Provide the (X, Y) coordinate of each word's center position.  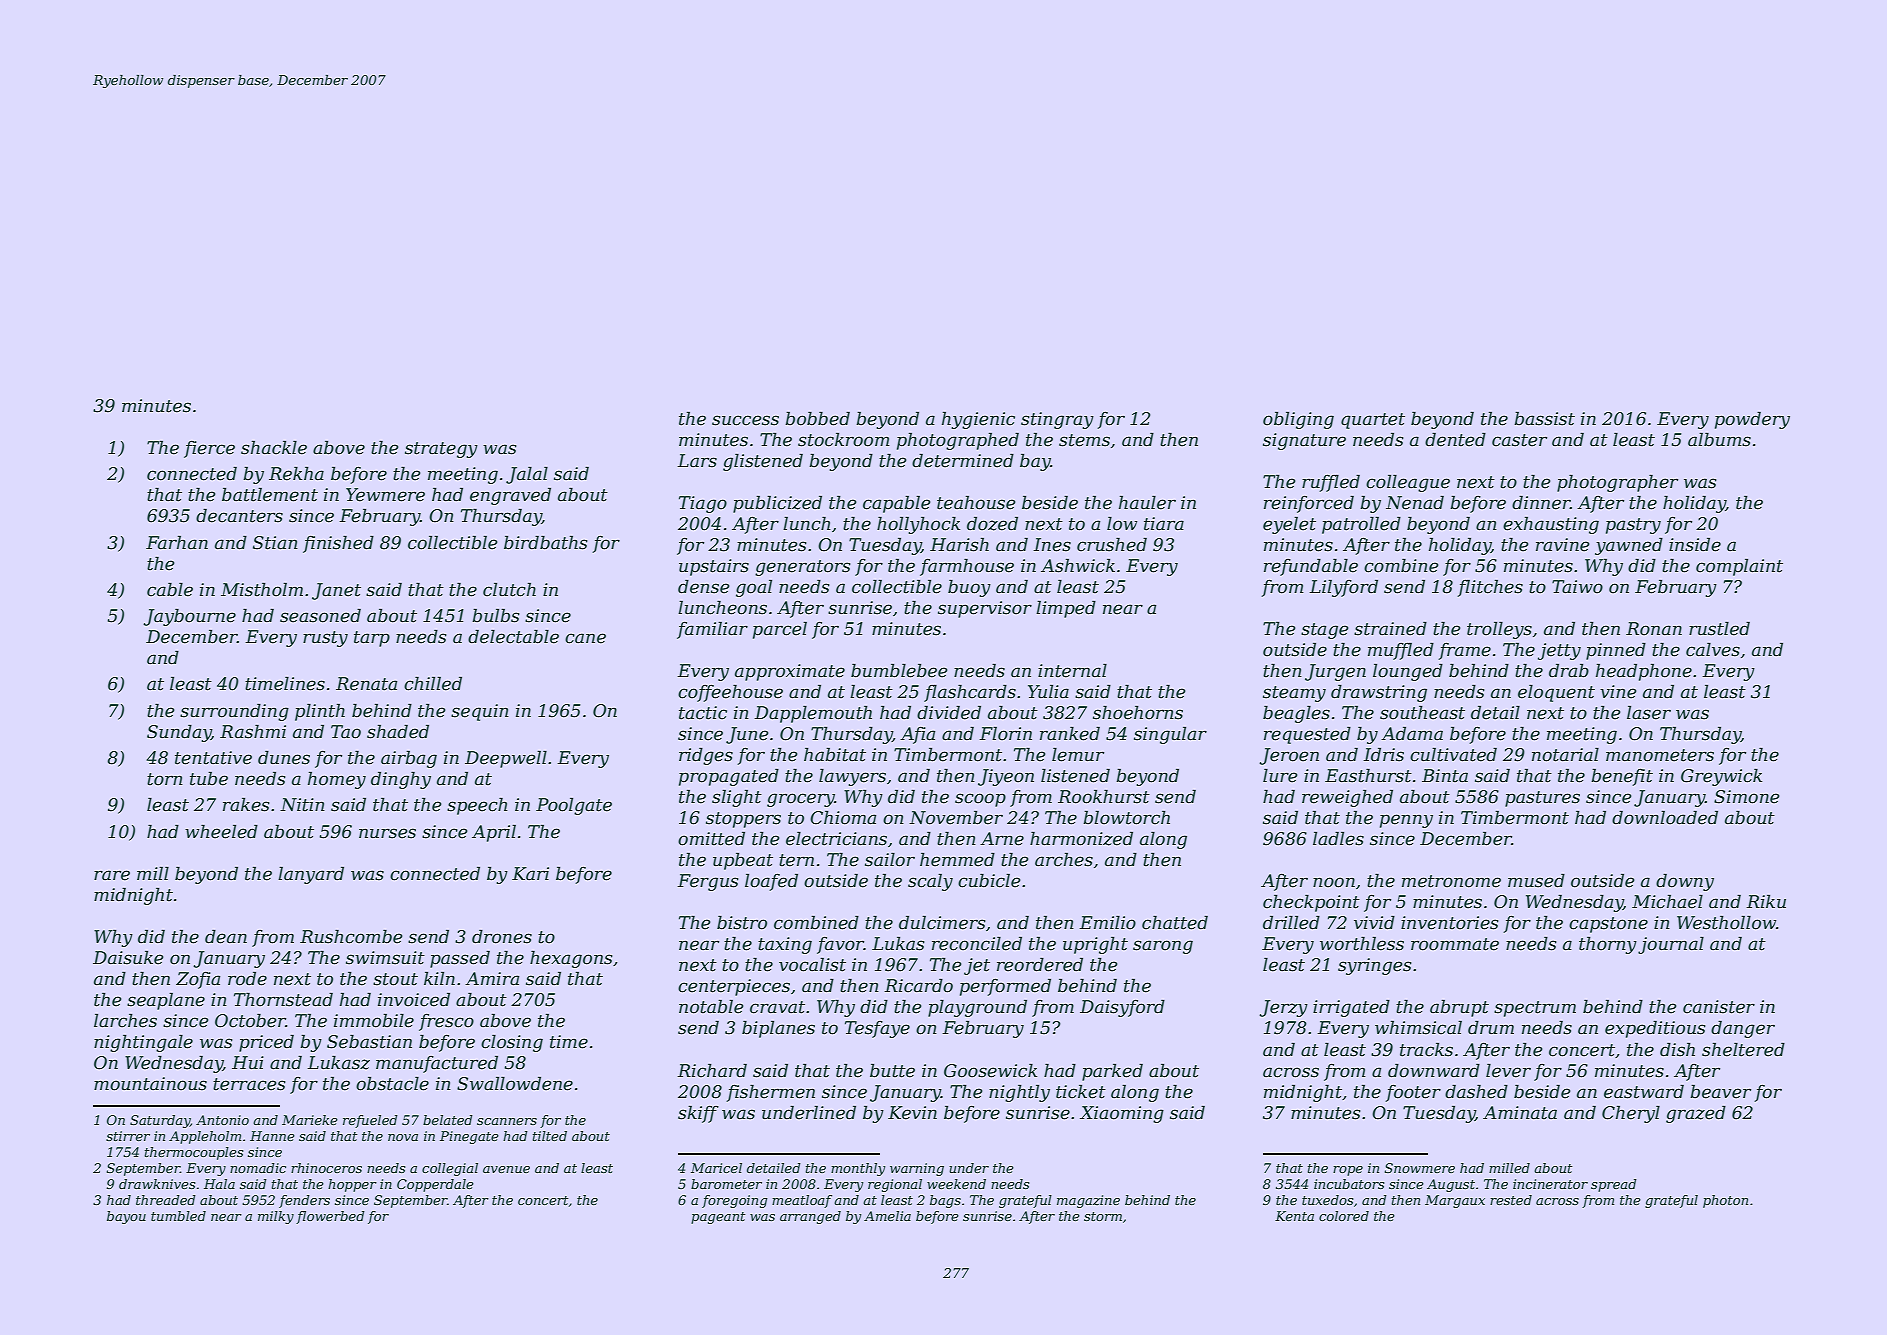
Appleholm (205, 1137)
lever (1508, 1071)
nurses (387, 833)
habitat (835, 754)
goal (754, 588)
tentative (213, 758)
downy (1685, 882)
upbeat (743, 861)
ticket (1081, 1092)
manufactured (437, 1064)
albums (1719, 439)
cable (170, 590)
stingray (1057, 420)
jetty (1559, 651)
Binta (1445, 775)
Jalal (527, 475)
